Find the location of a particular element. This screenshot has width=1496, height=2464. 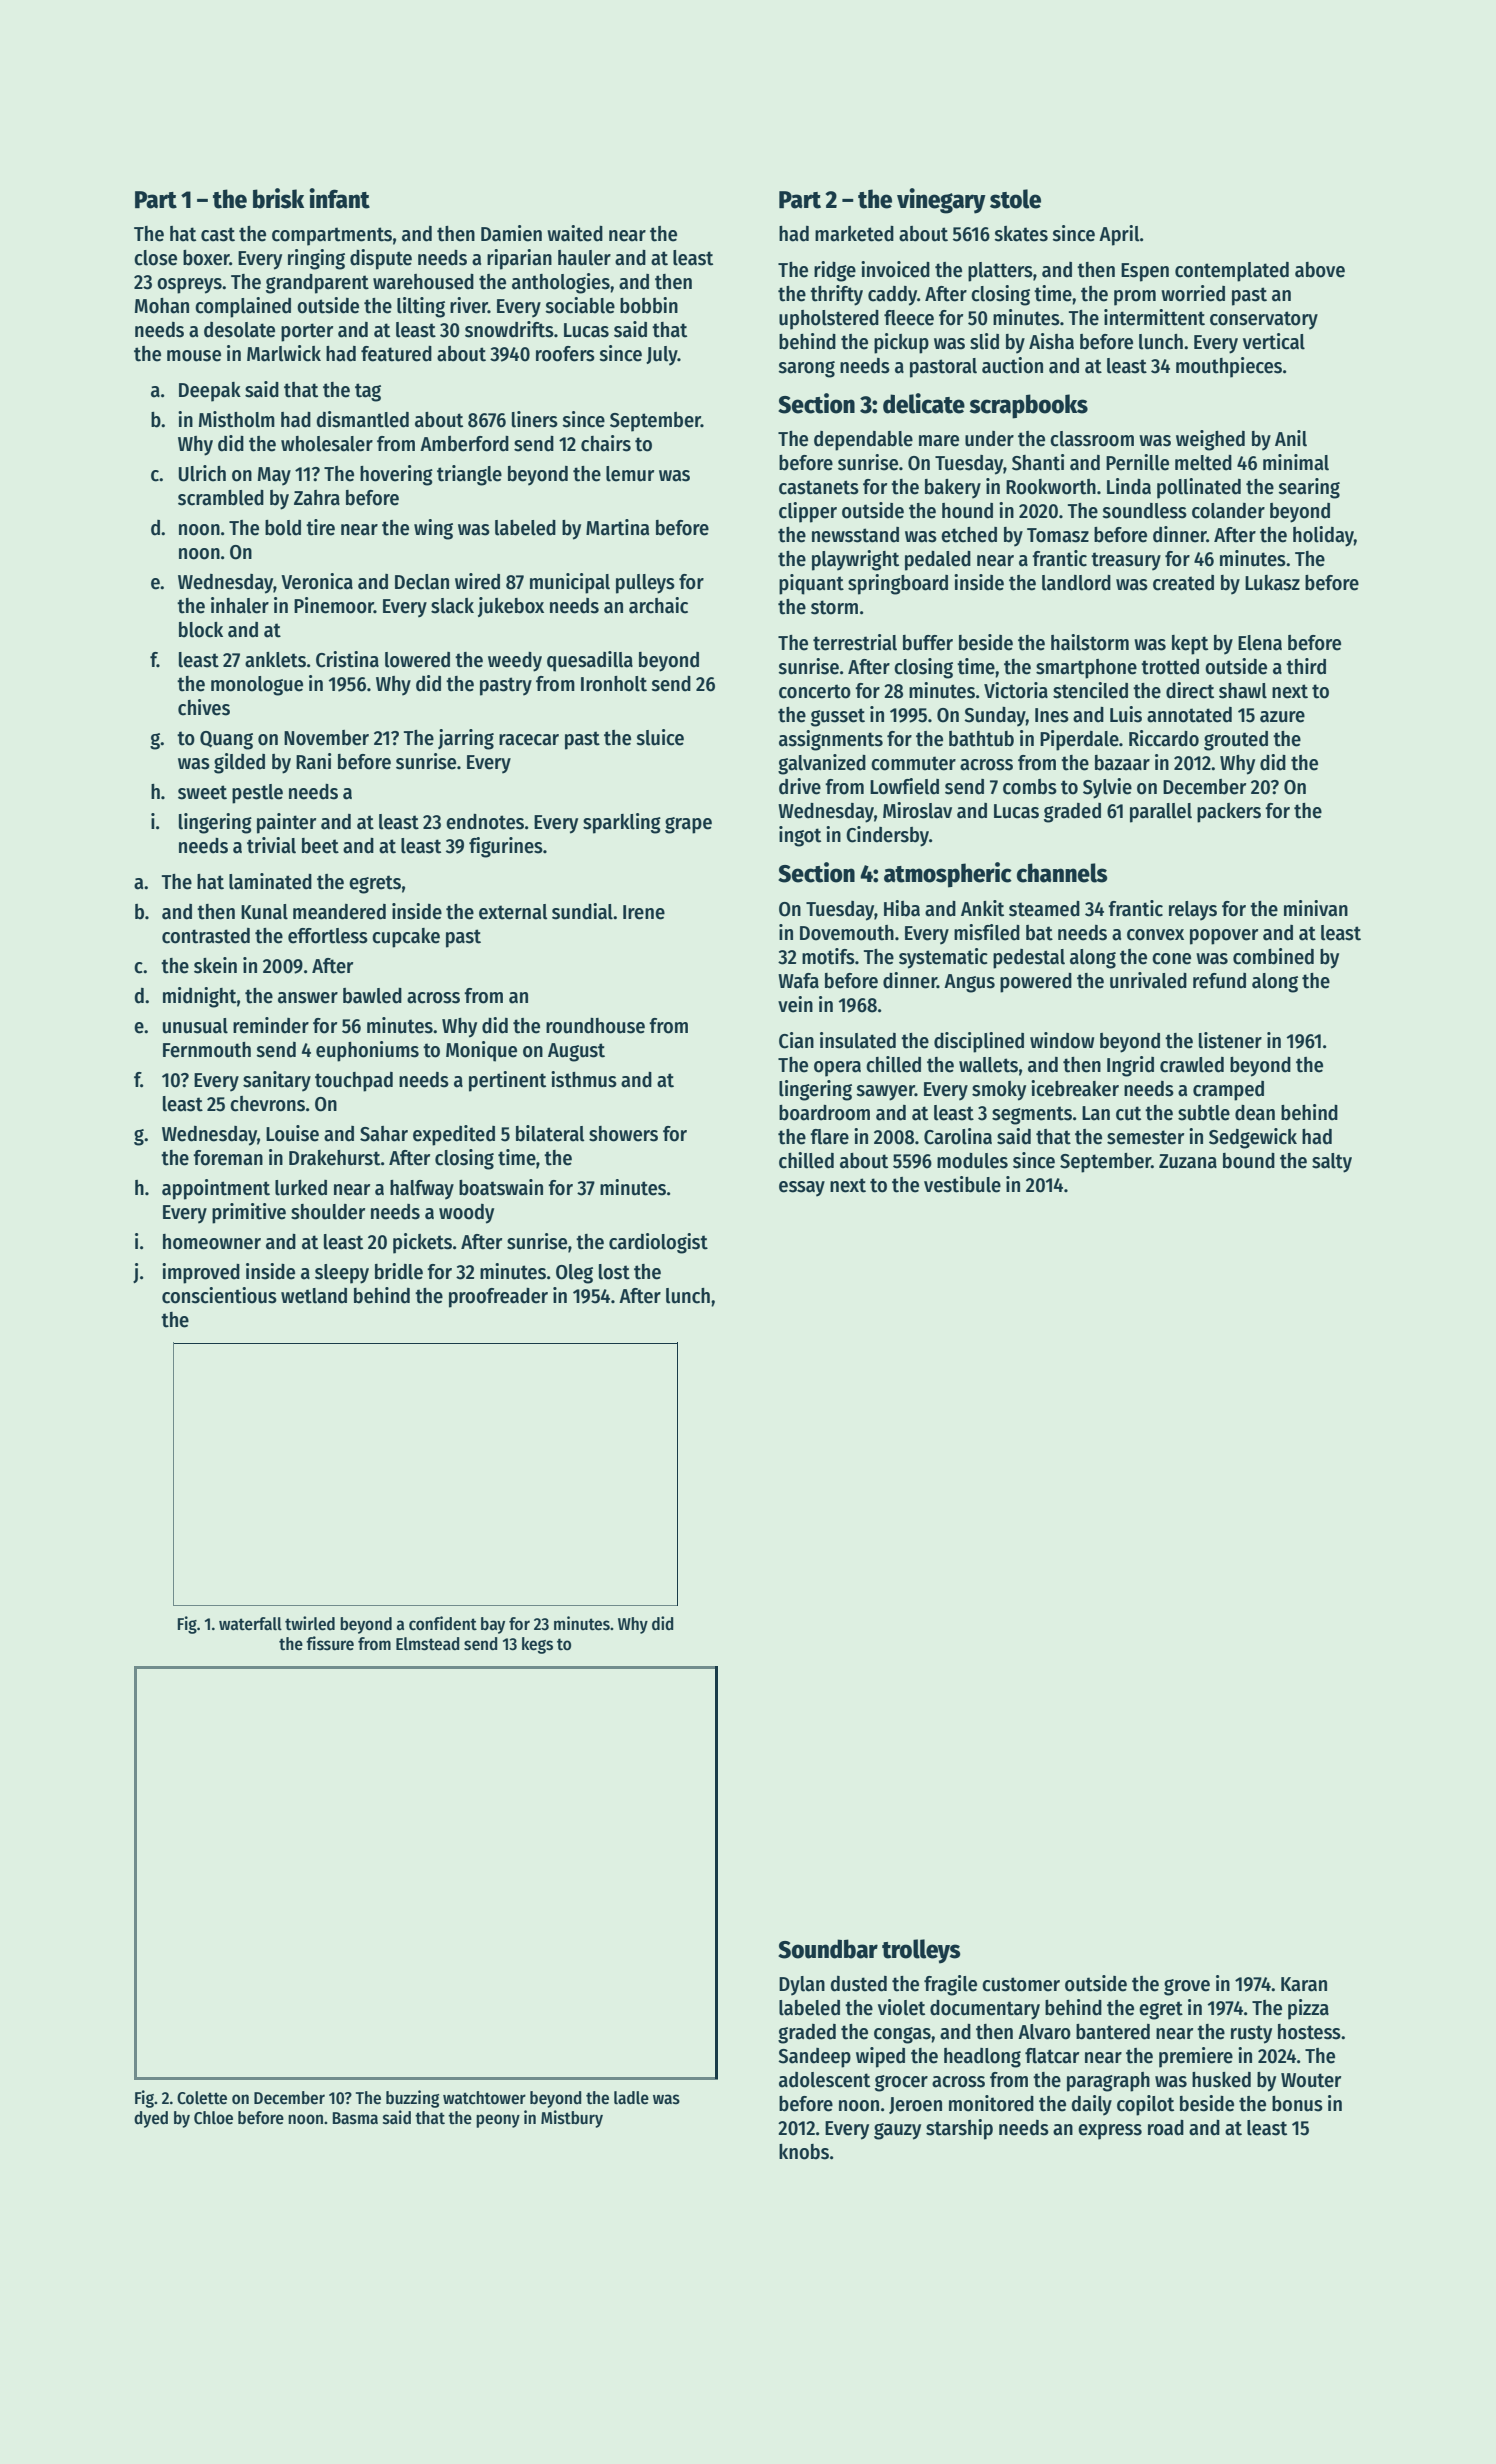

waited is located at coordinates (575, 233).
